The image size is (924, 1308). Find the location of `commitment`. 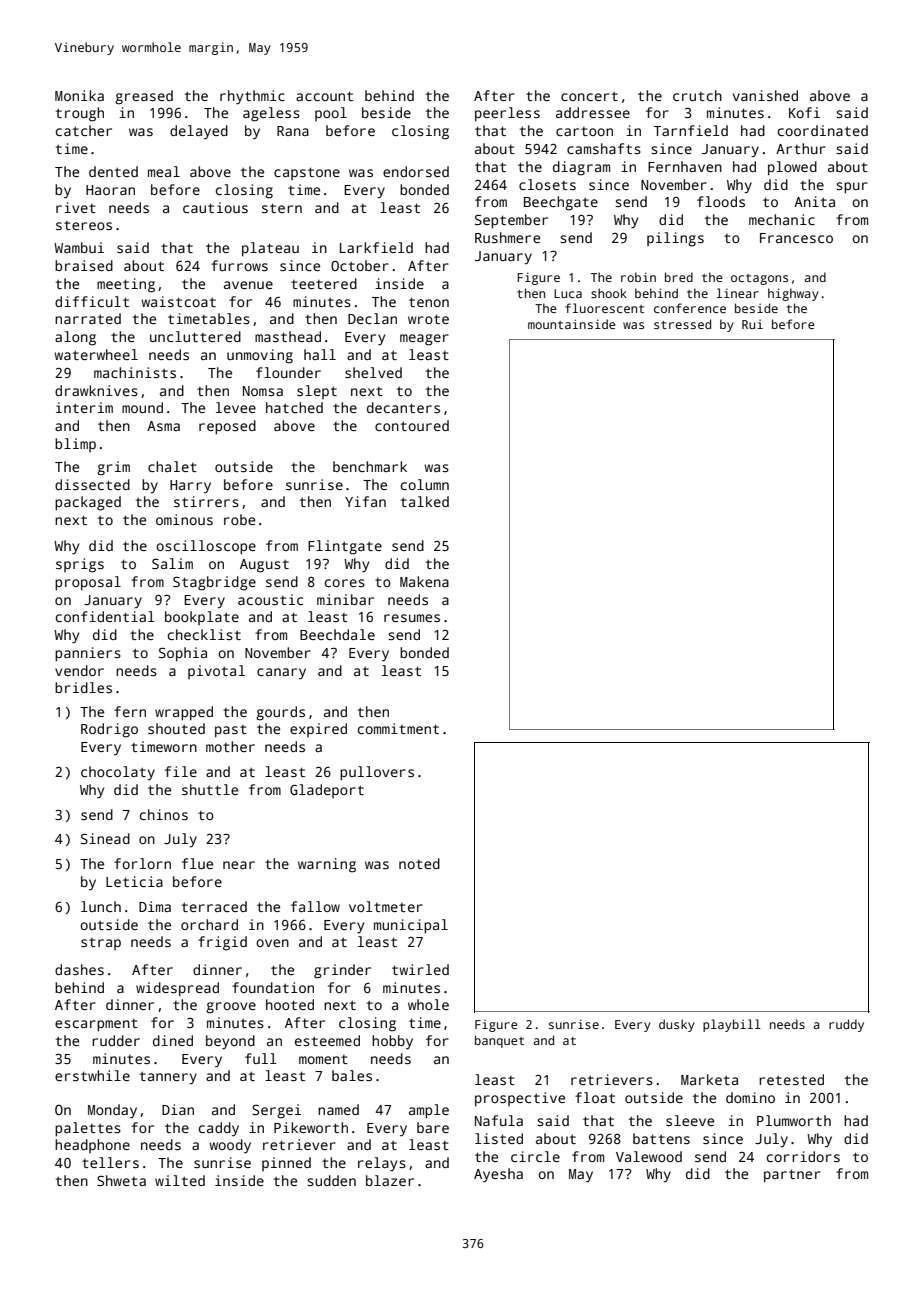

commitment is located at coordinates (398, 728).
